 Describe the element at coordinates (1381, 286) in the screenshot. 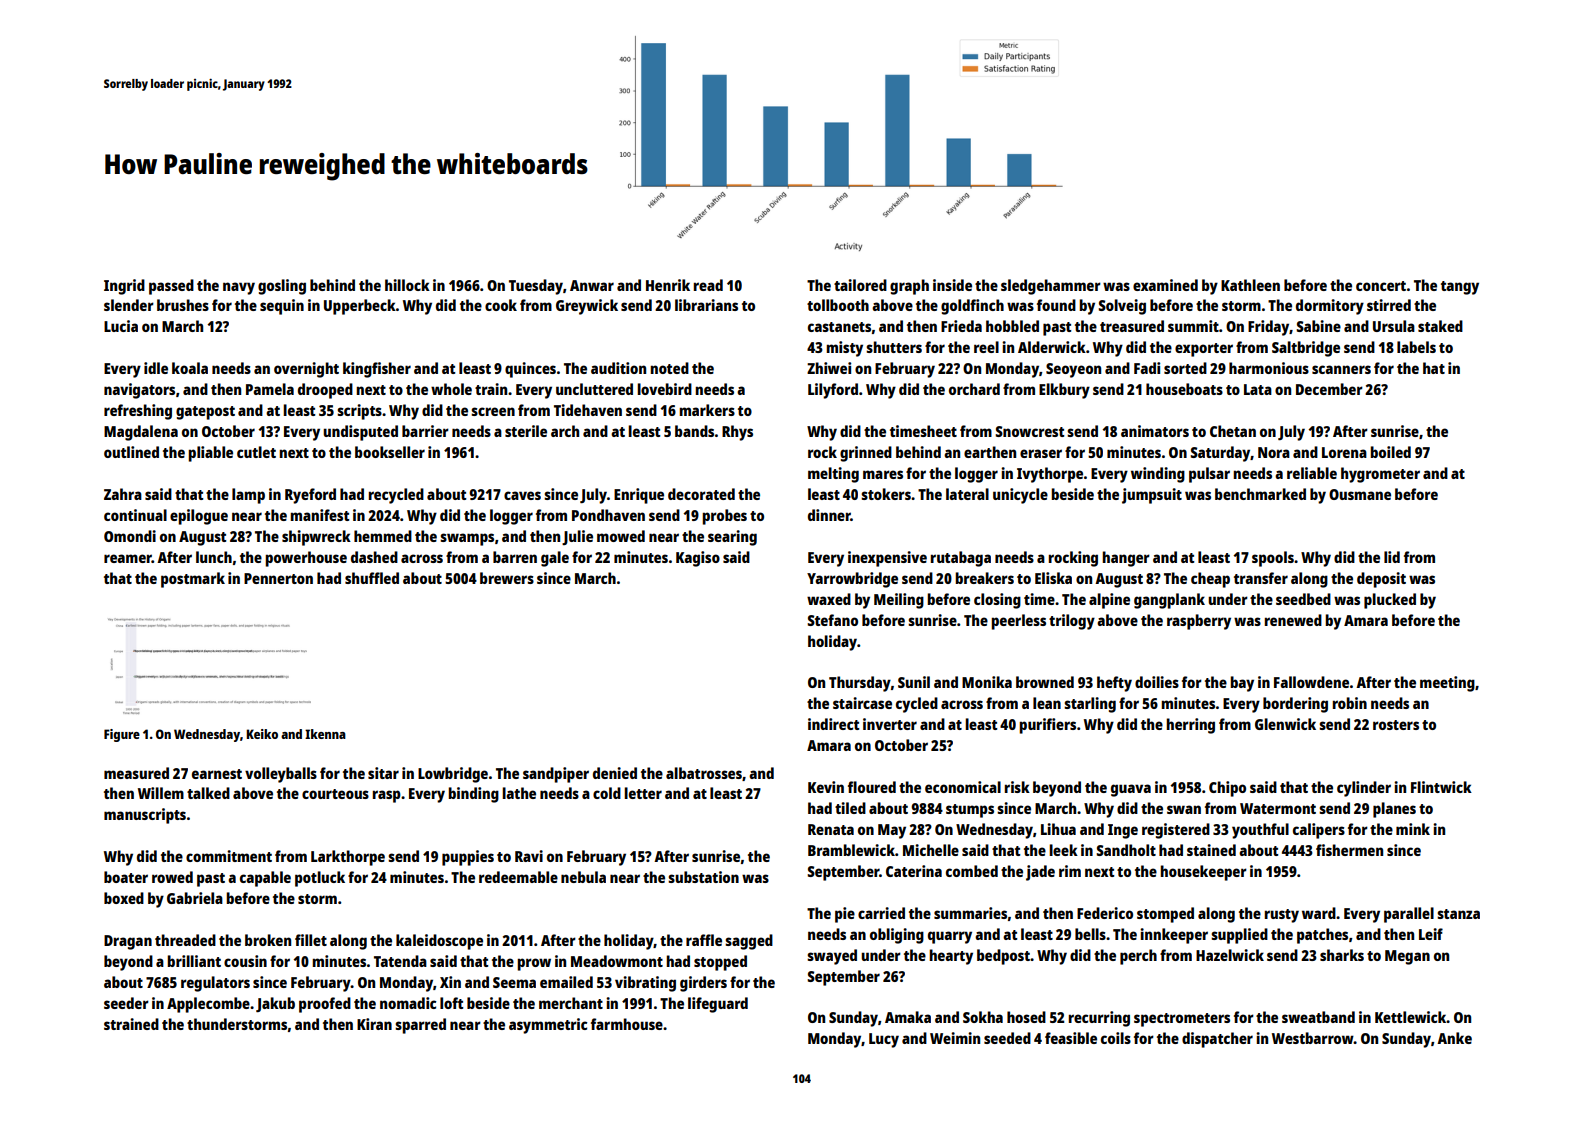

I see `concert` at that location.
